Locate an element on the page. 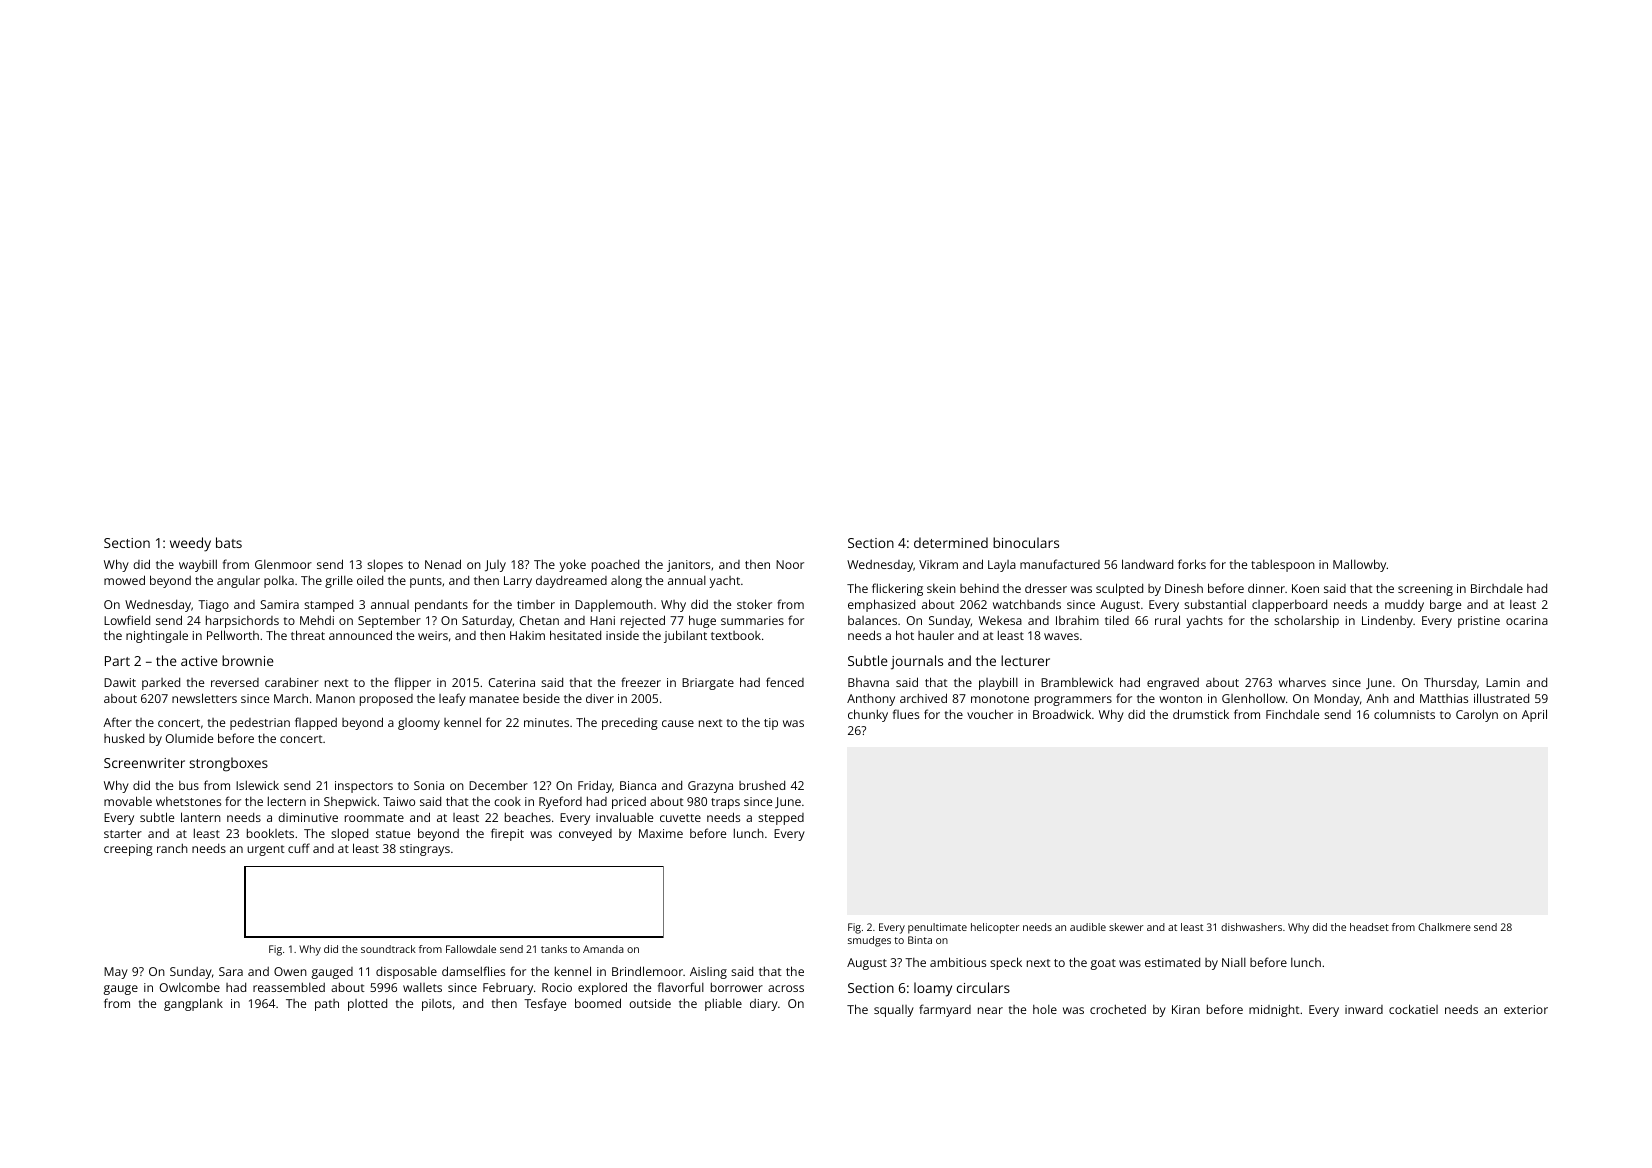 The height and width of the document is (1168, 1652). textbook is located at coordinates (736, 635).
